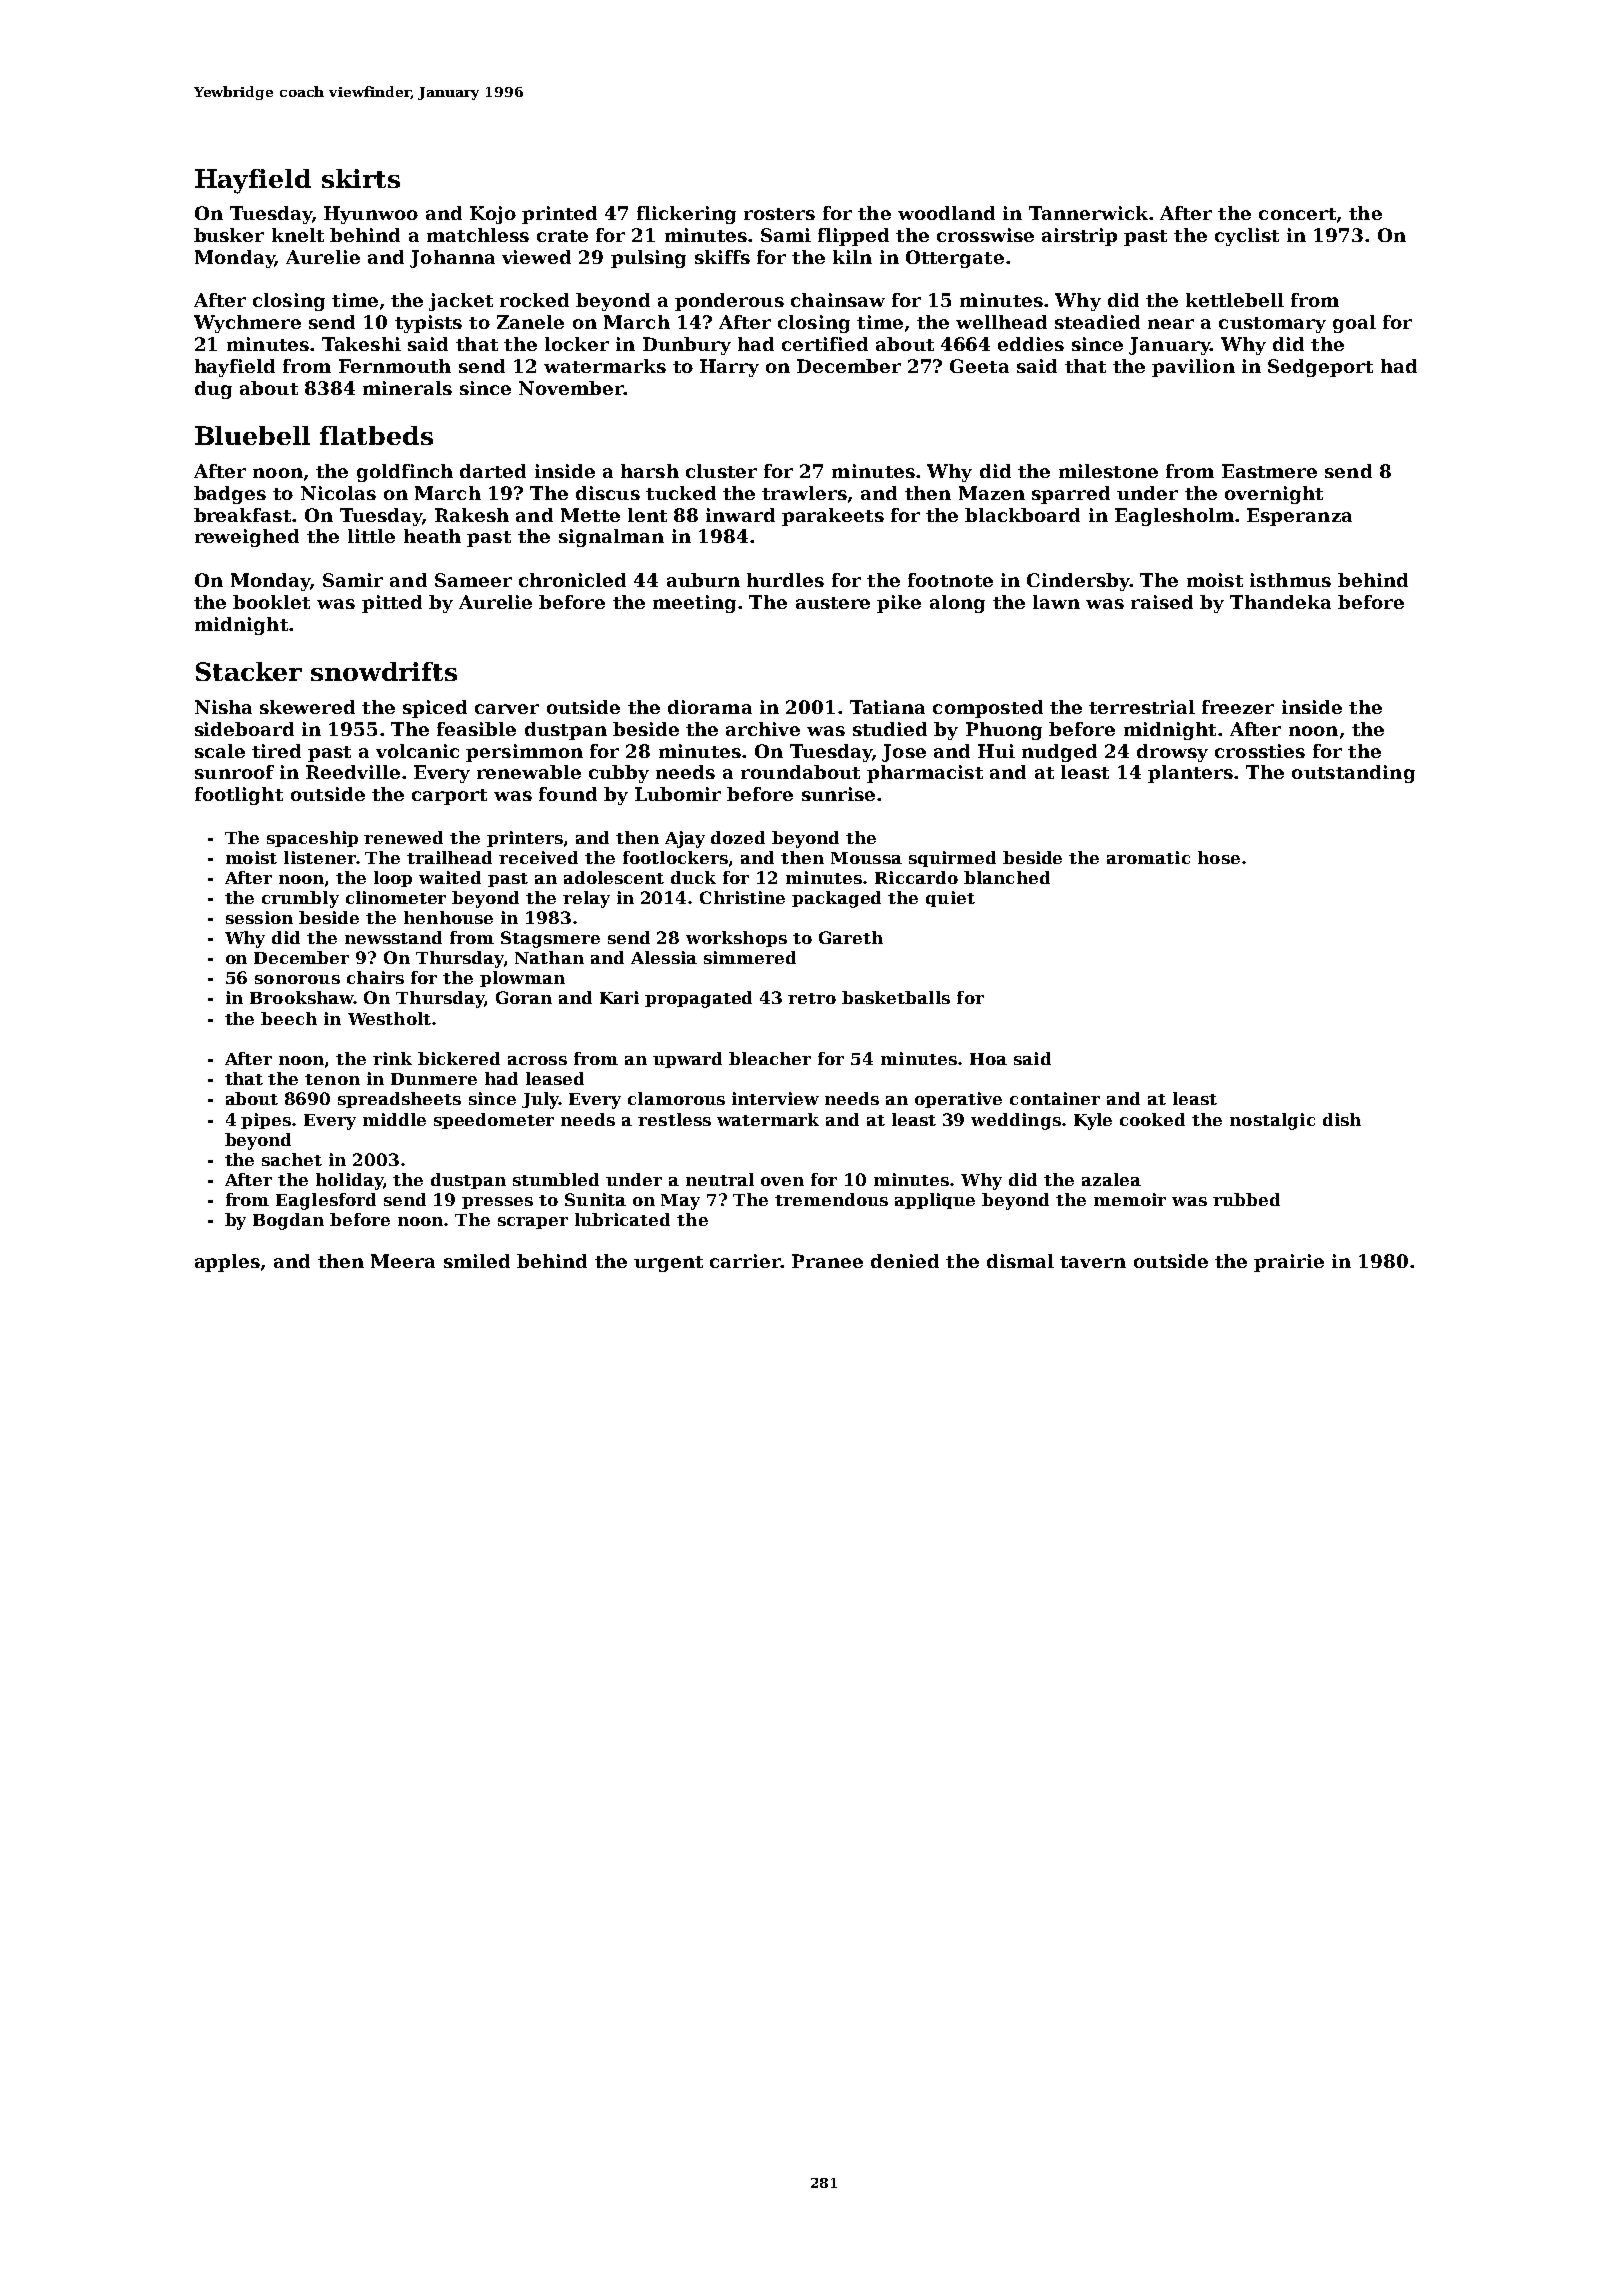  I want to click on Eastmere, so click(1269, 471).
